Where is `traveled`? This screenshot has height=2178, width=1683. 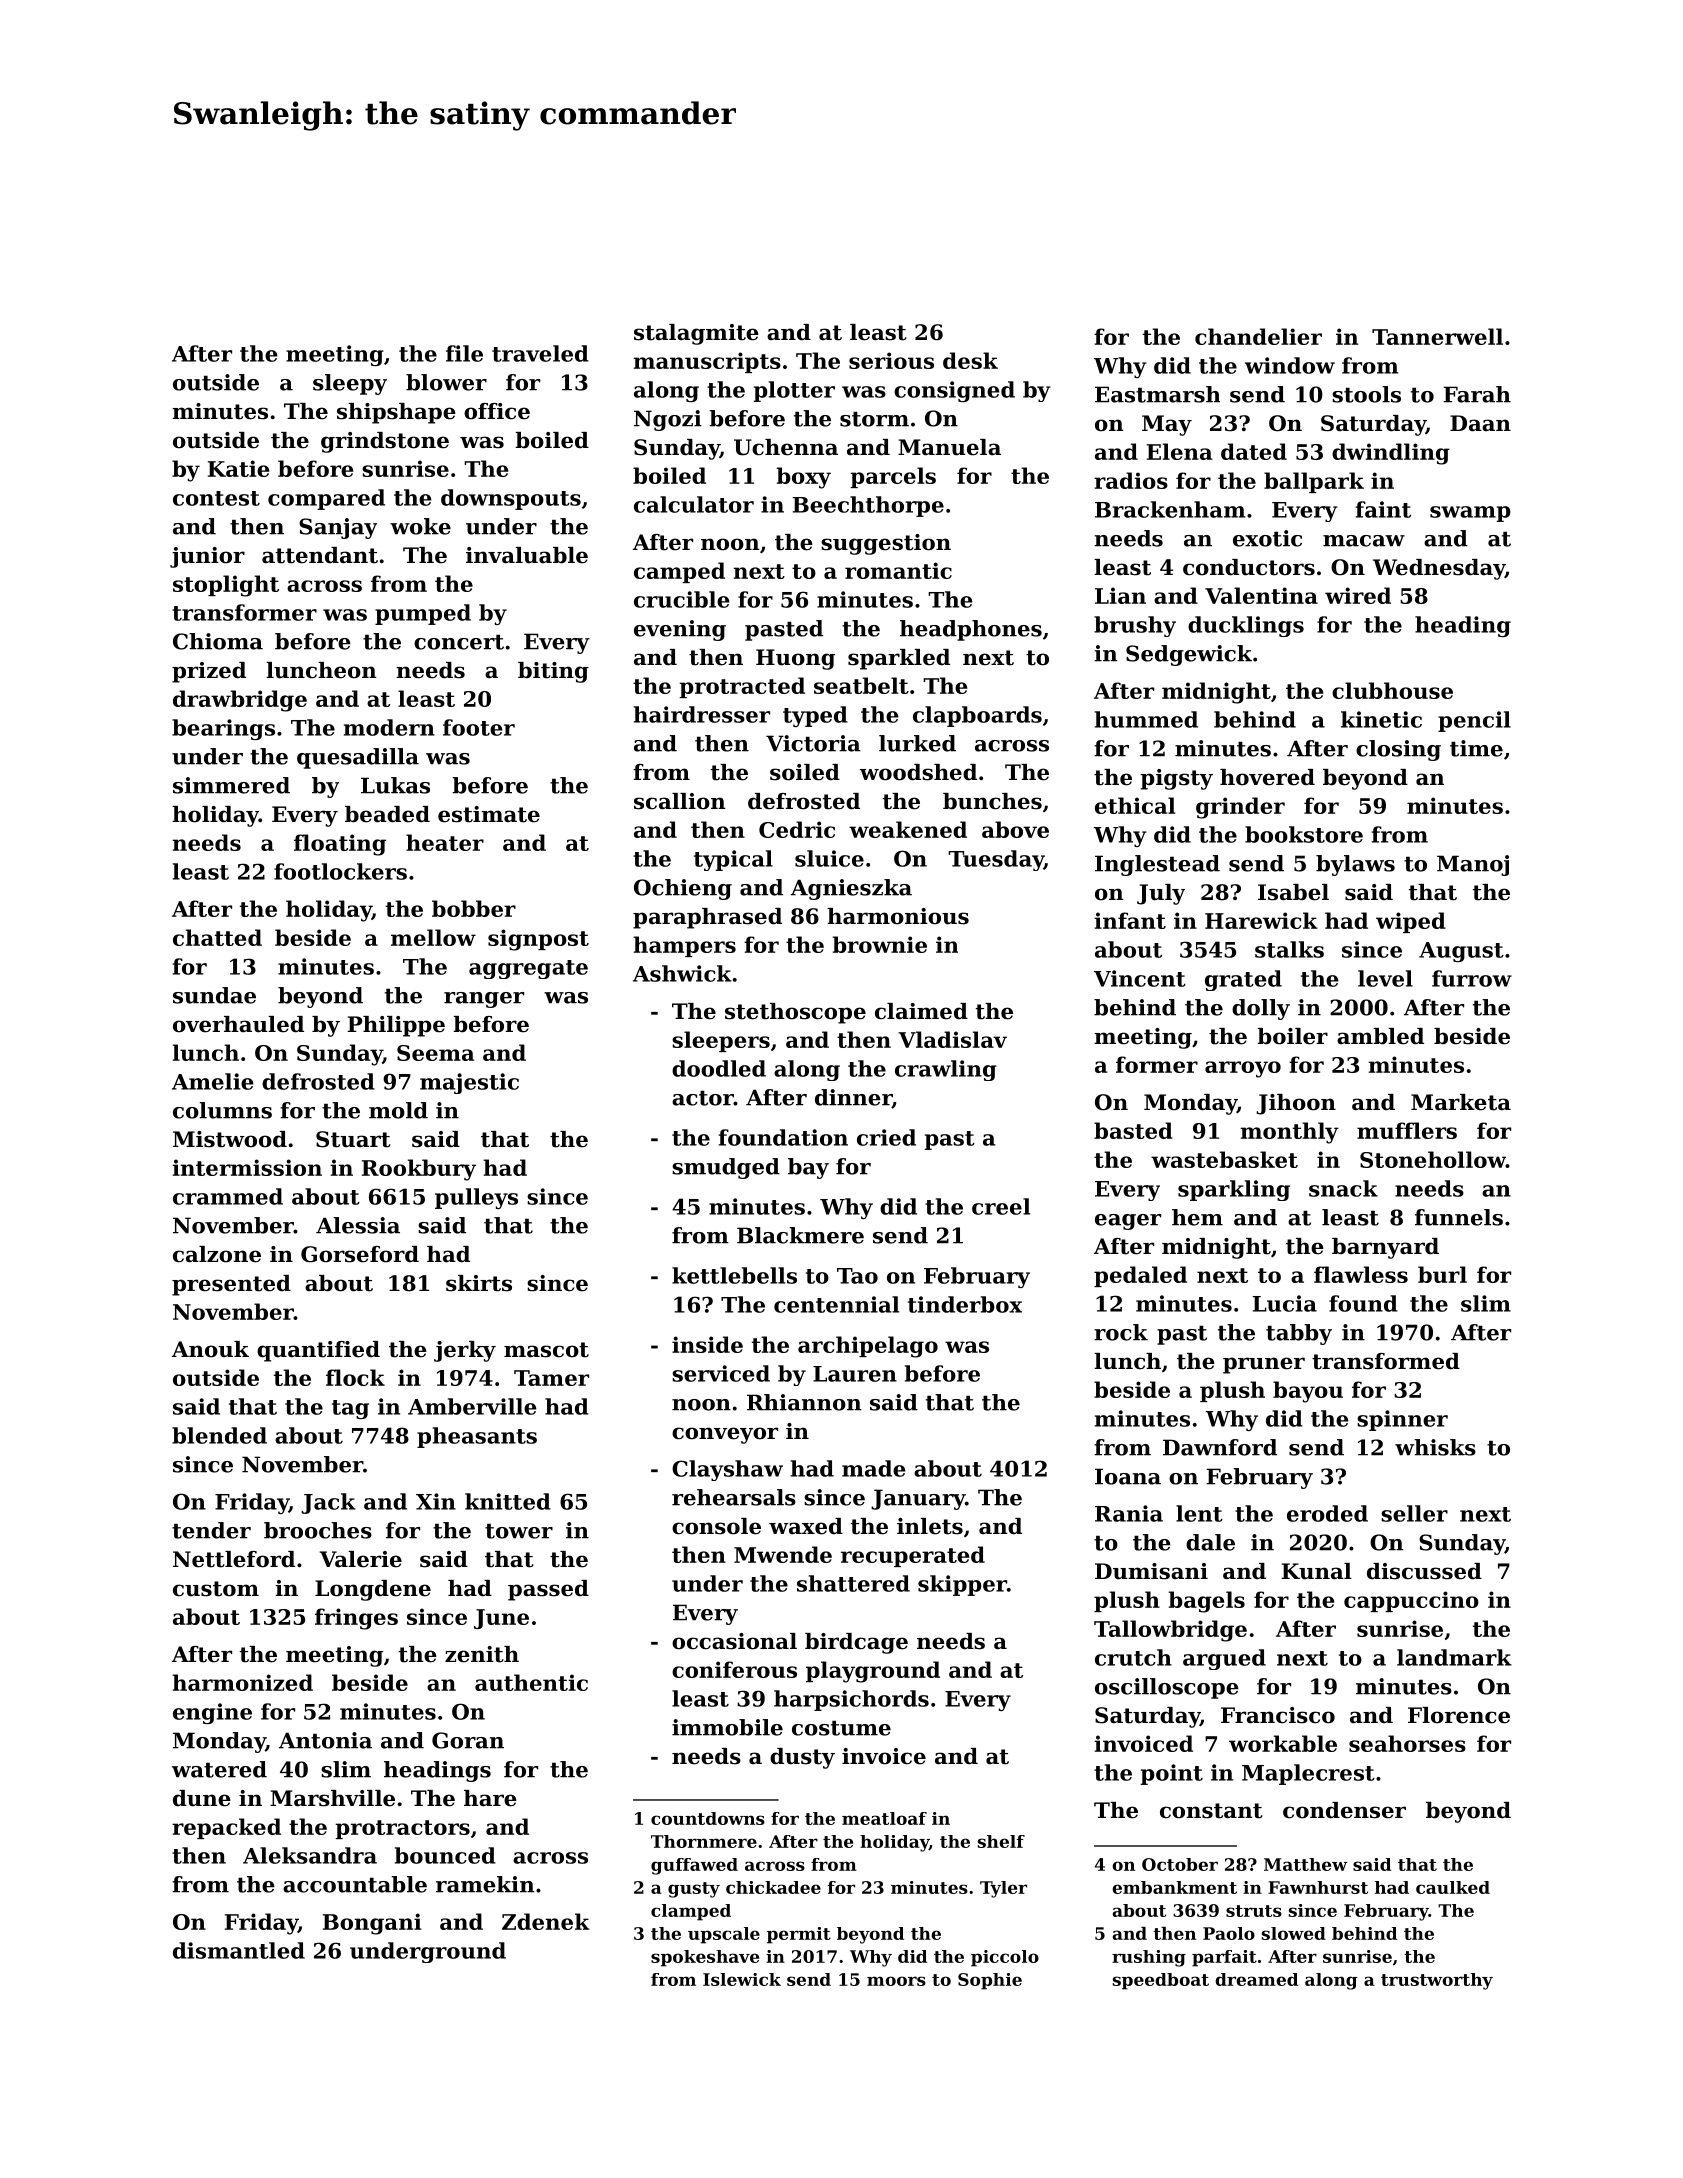 traveled is located at coordinates (540, 353).
